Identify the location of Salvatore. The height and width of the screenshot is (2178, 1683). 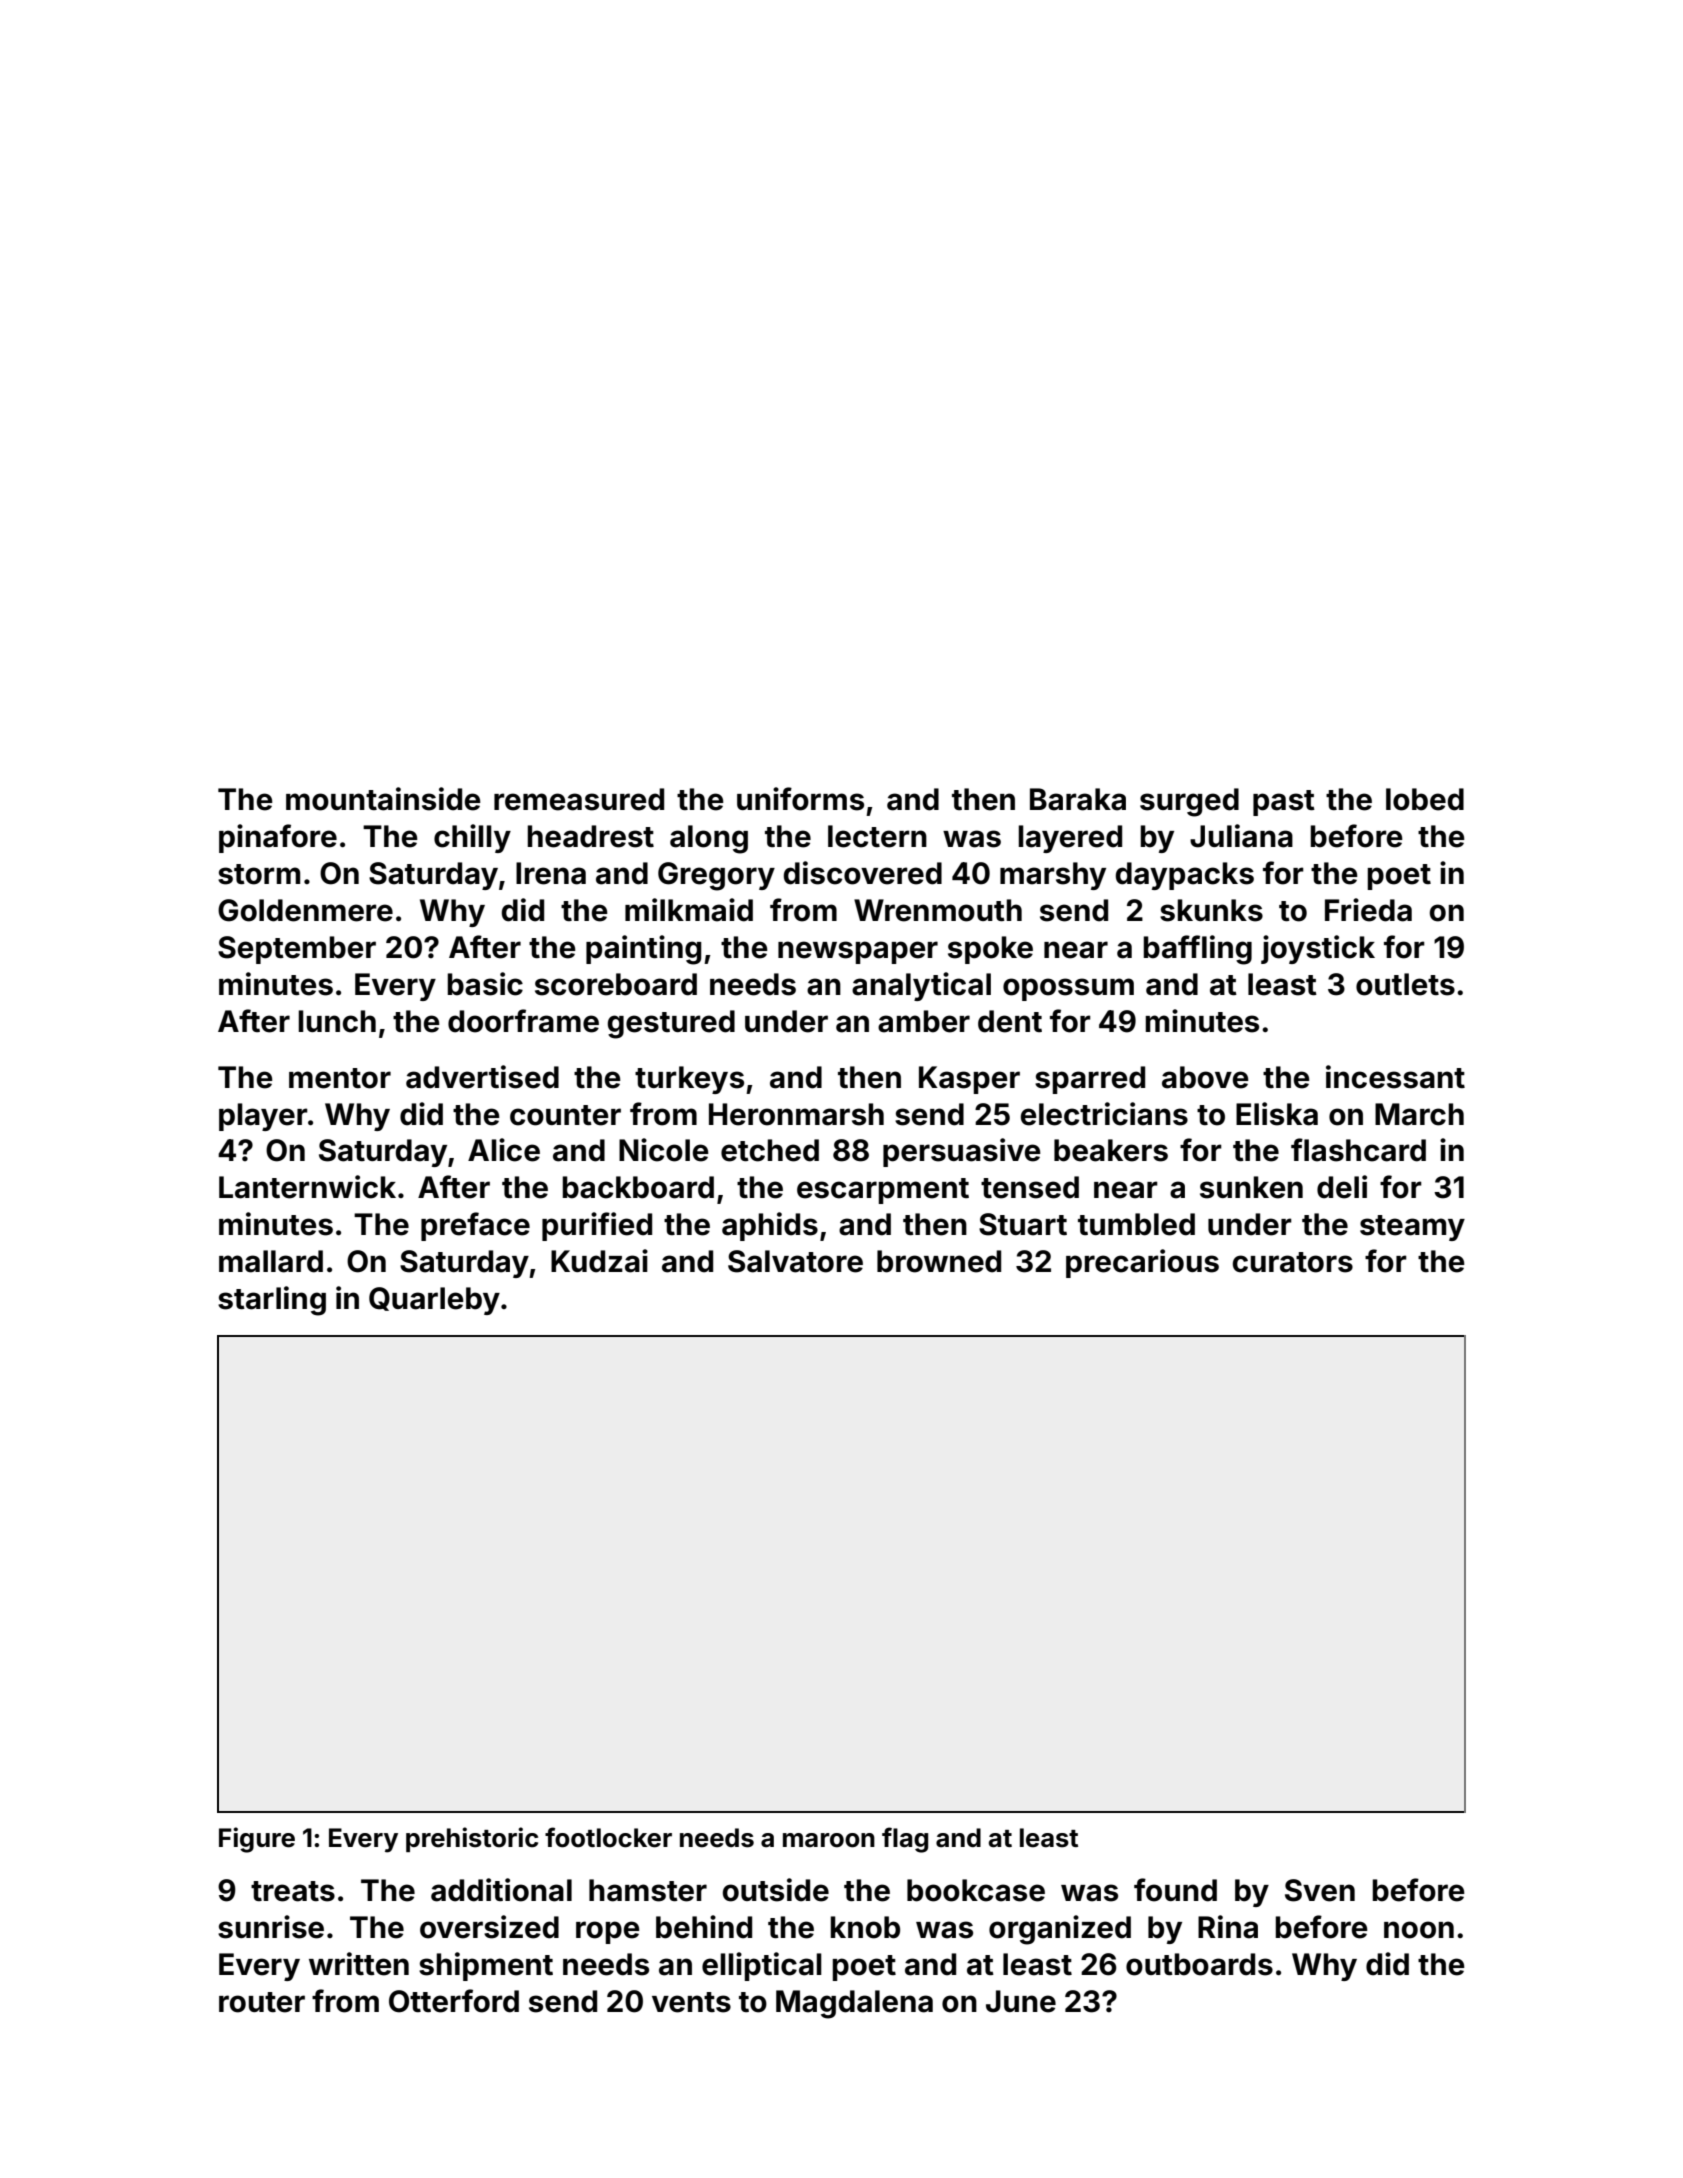
(795, 1261).
